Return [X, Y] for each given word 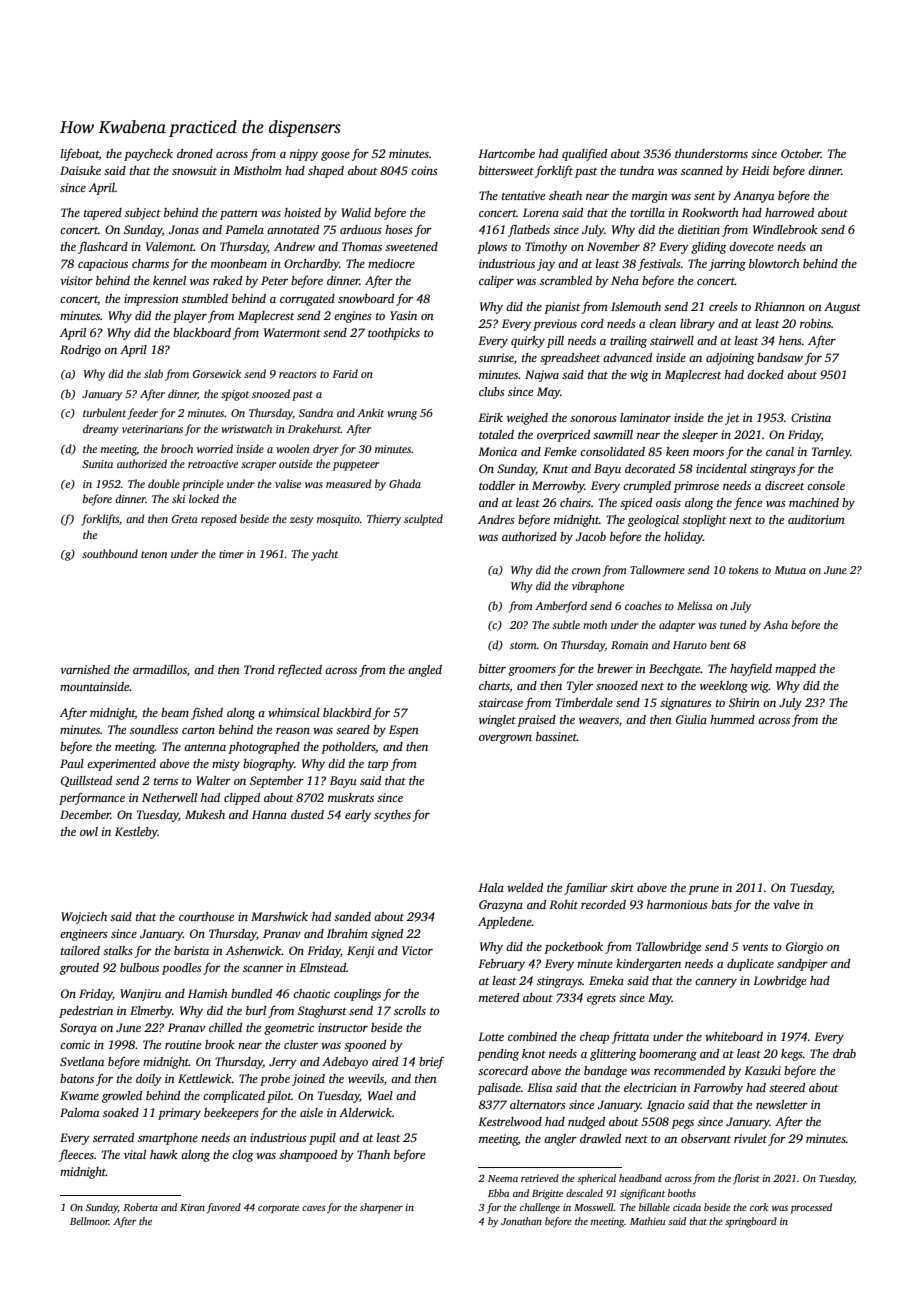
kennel [169, 280]
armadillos [160, 669]
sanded [352, 916]
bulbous [139, 967]
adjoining [730, 359]
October [801, 153]
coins [424, 170]
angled [425, 671]
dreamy [101, 430]
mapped [795, 670]
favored [224, 1208]
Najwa [542, 376]
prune [703, 890]
